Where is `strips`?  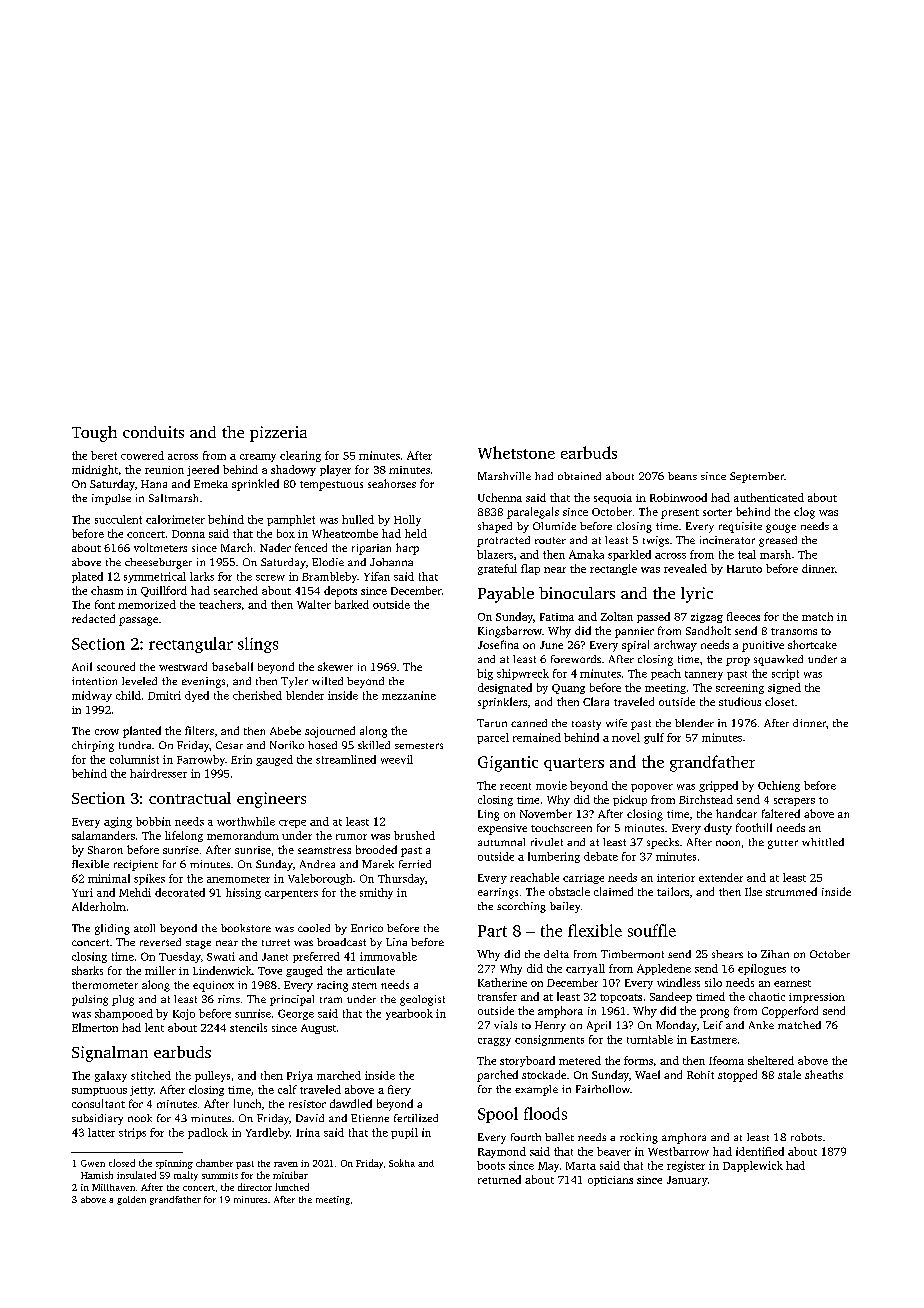
strips is located at coordinates (132, 1133).
